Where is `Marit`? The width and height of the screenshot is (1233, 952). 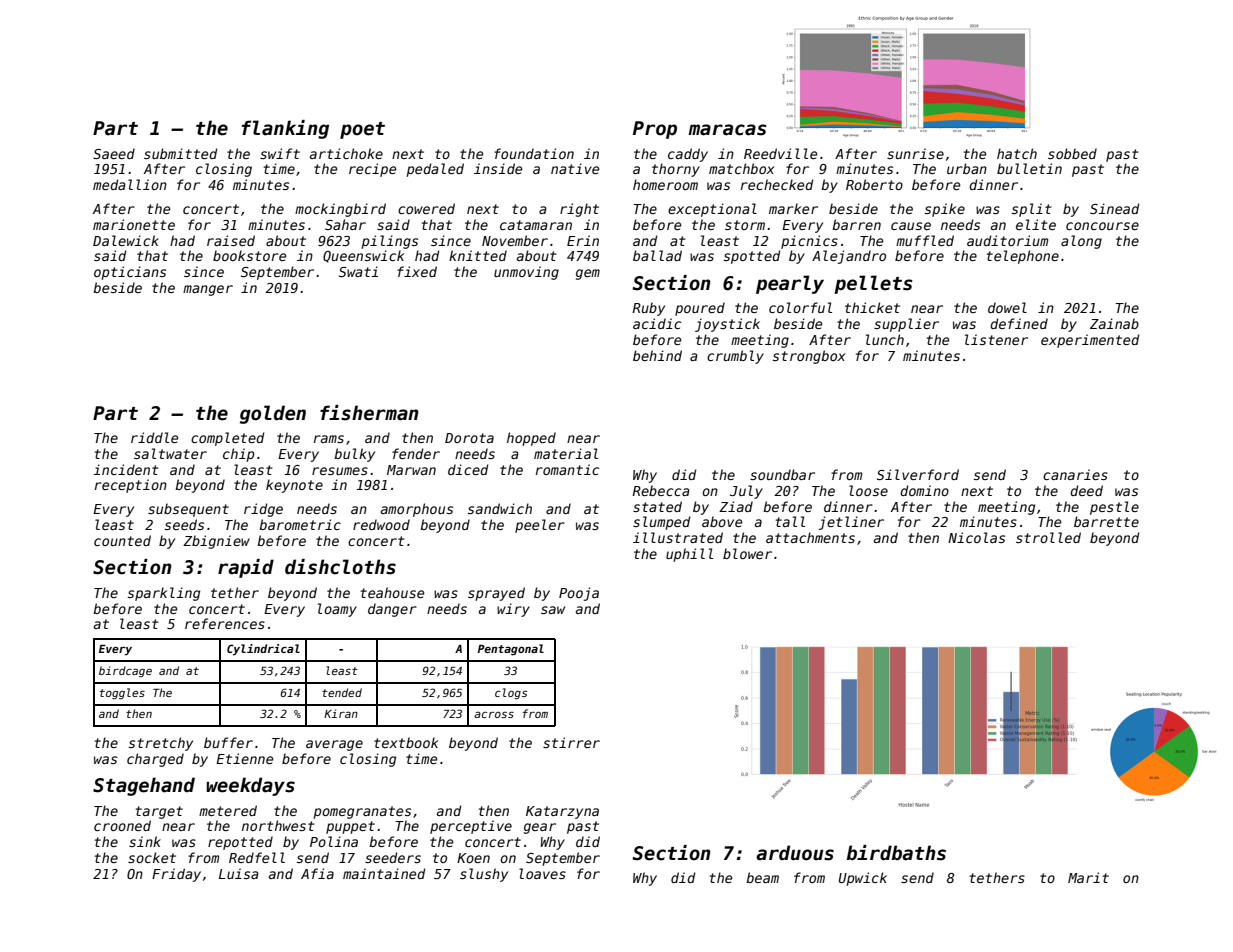
Marit is located at coordinates (1088, 877).
